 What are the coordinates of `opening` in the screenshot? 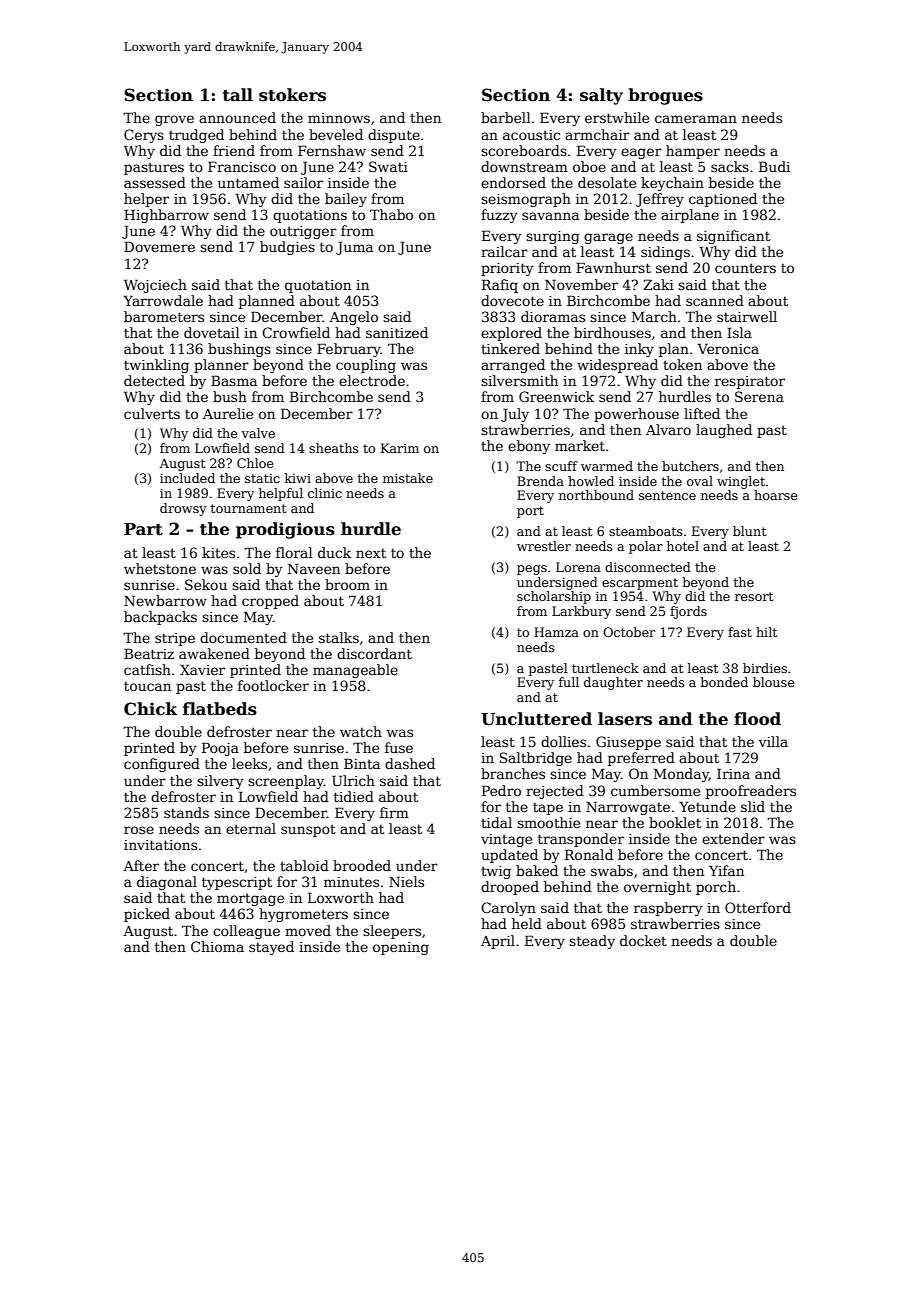 It's located at (401, 948).
